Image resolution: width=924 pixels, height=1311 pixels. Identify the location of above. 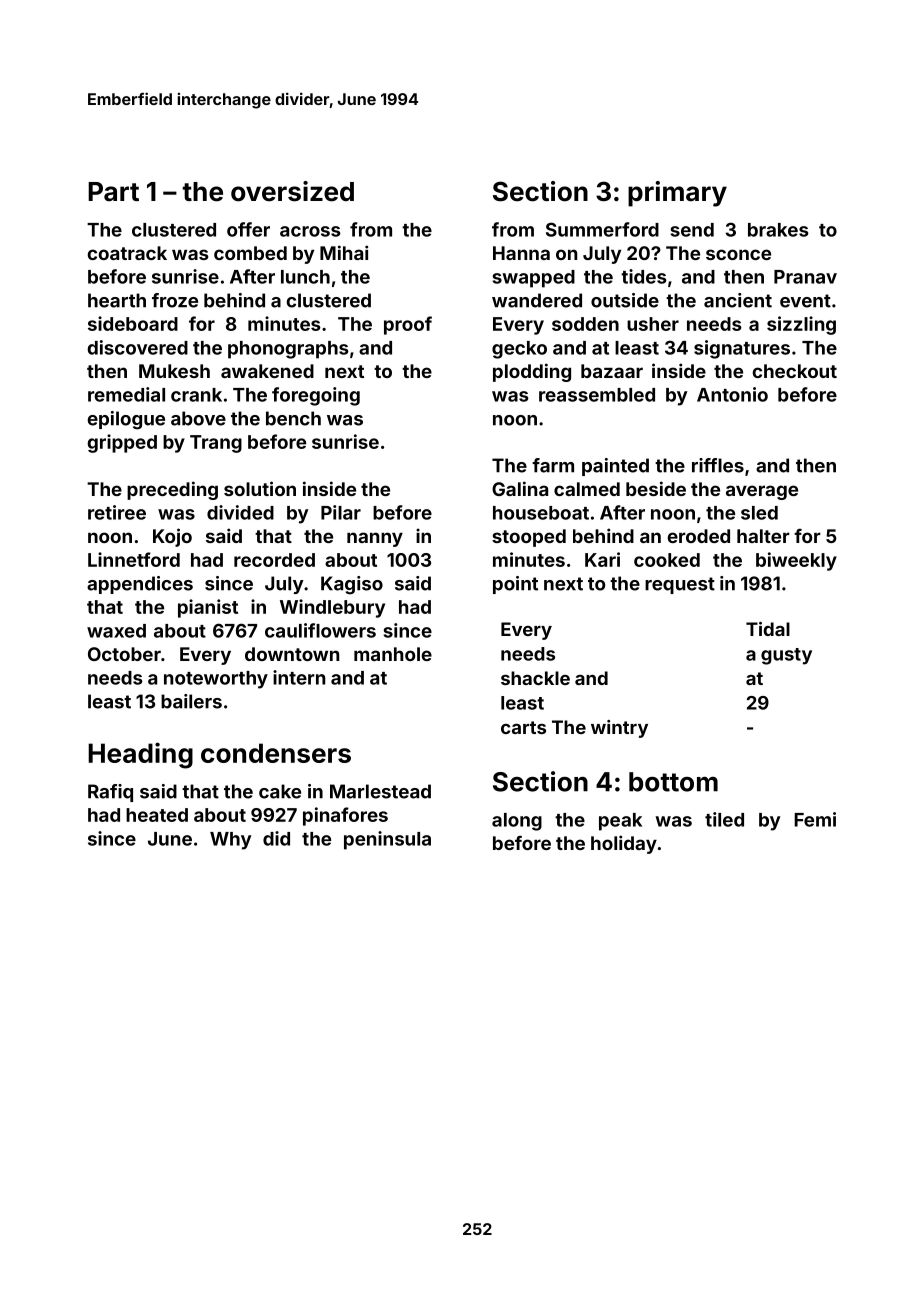
(198, 418).
